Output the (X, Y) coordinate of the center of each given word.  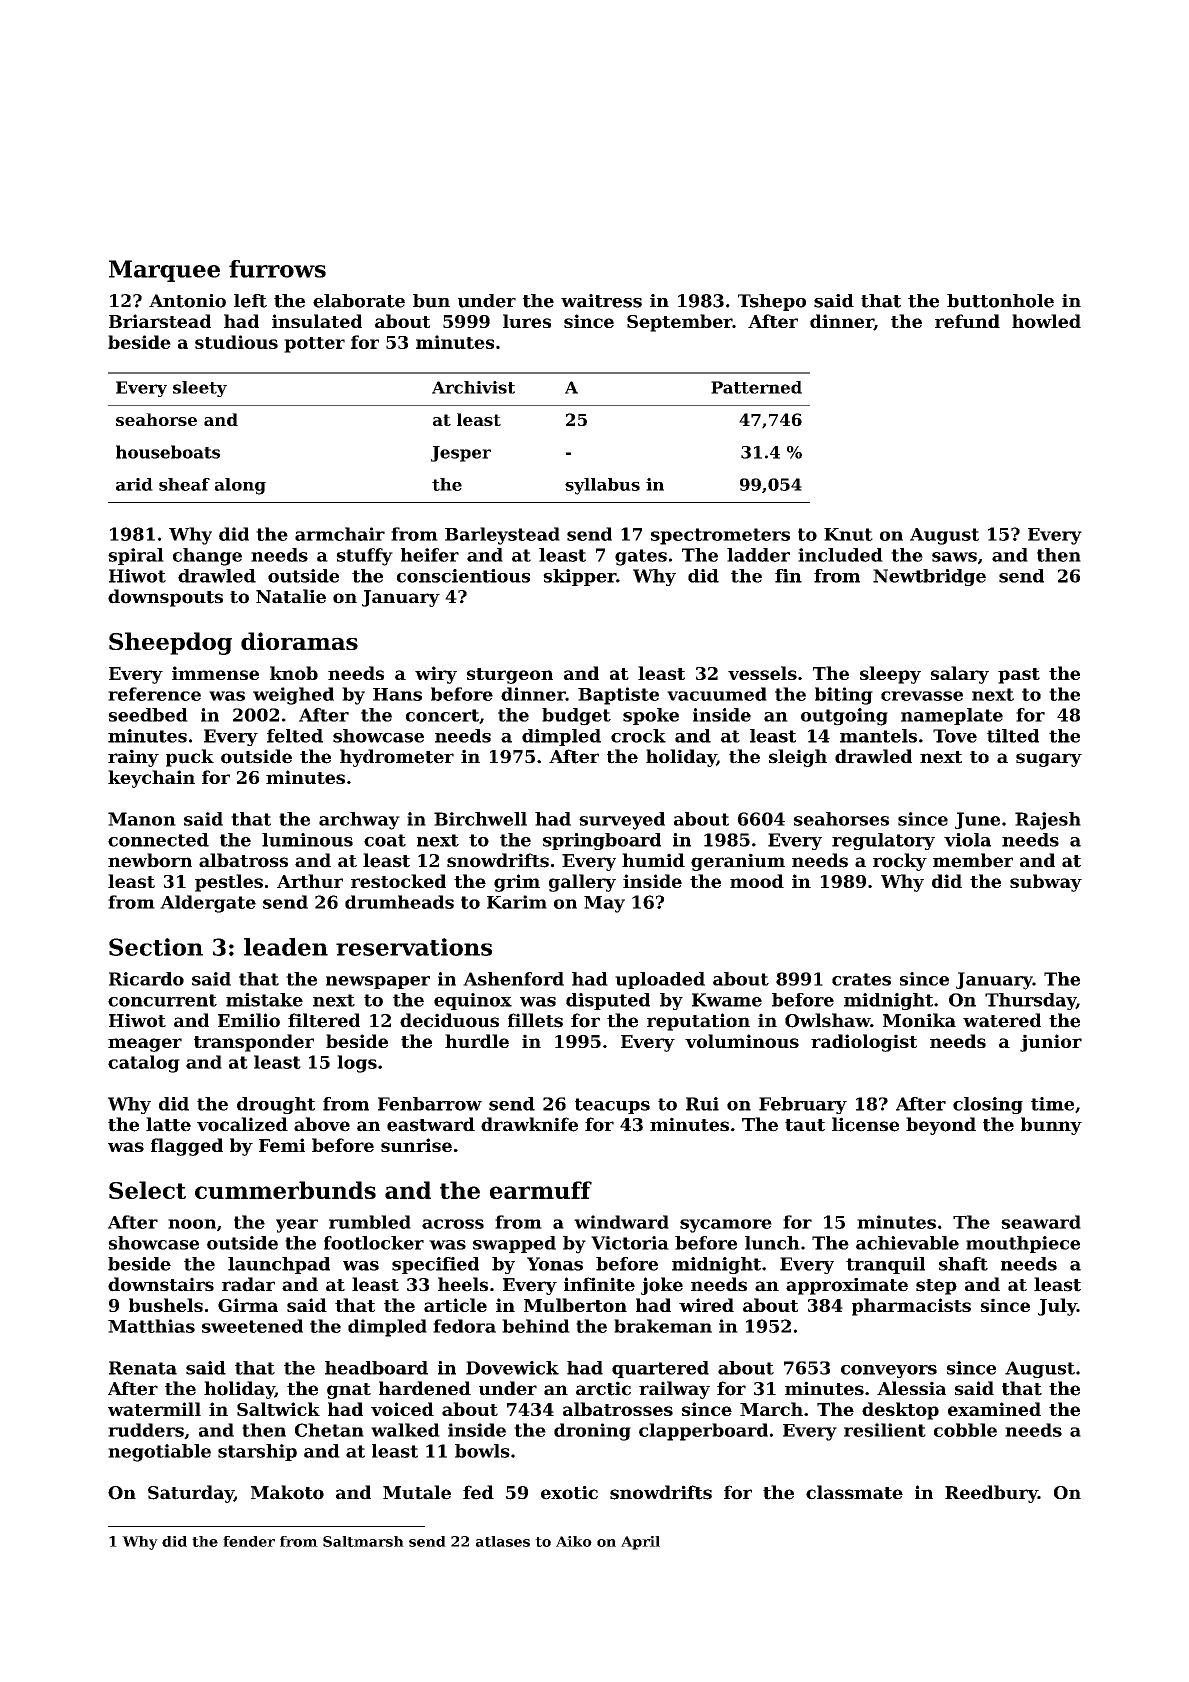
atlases (503, 1541)
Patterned (756, 387)
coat (385, 840)
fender (249, 1541)
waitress (601, 301)
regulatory (883, 841)
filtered (324, 1020)
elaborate (359, 301)
